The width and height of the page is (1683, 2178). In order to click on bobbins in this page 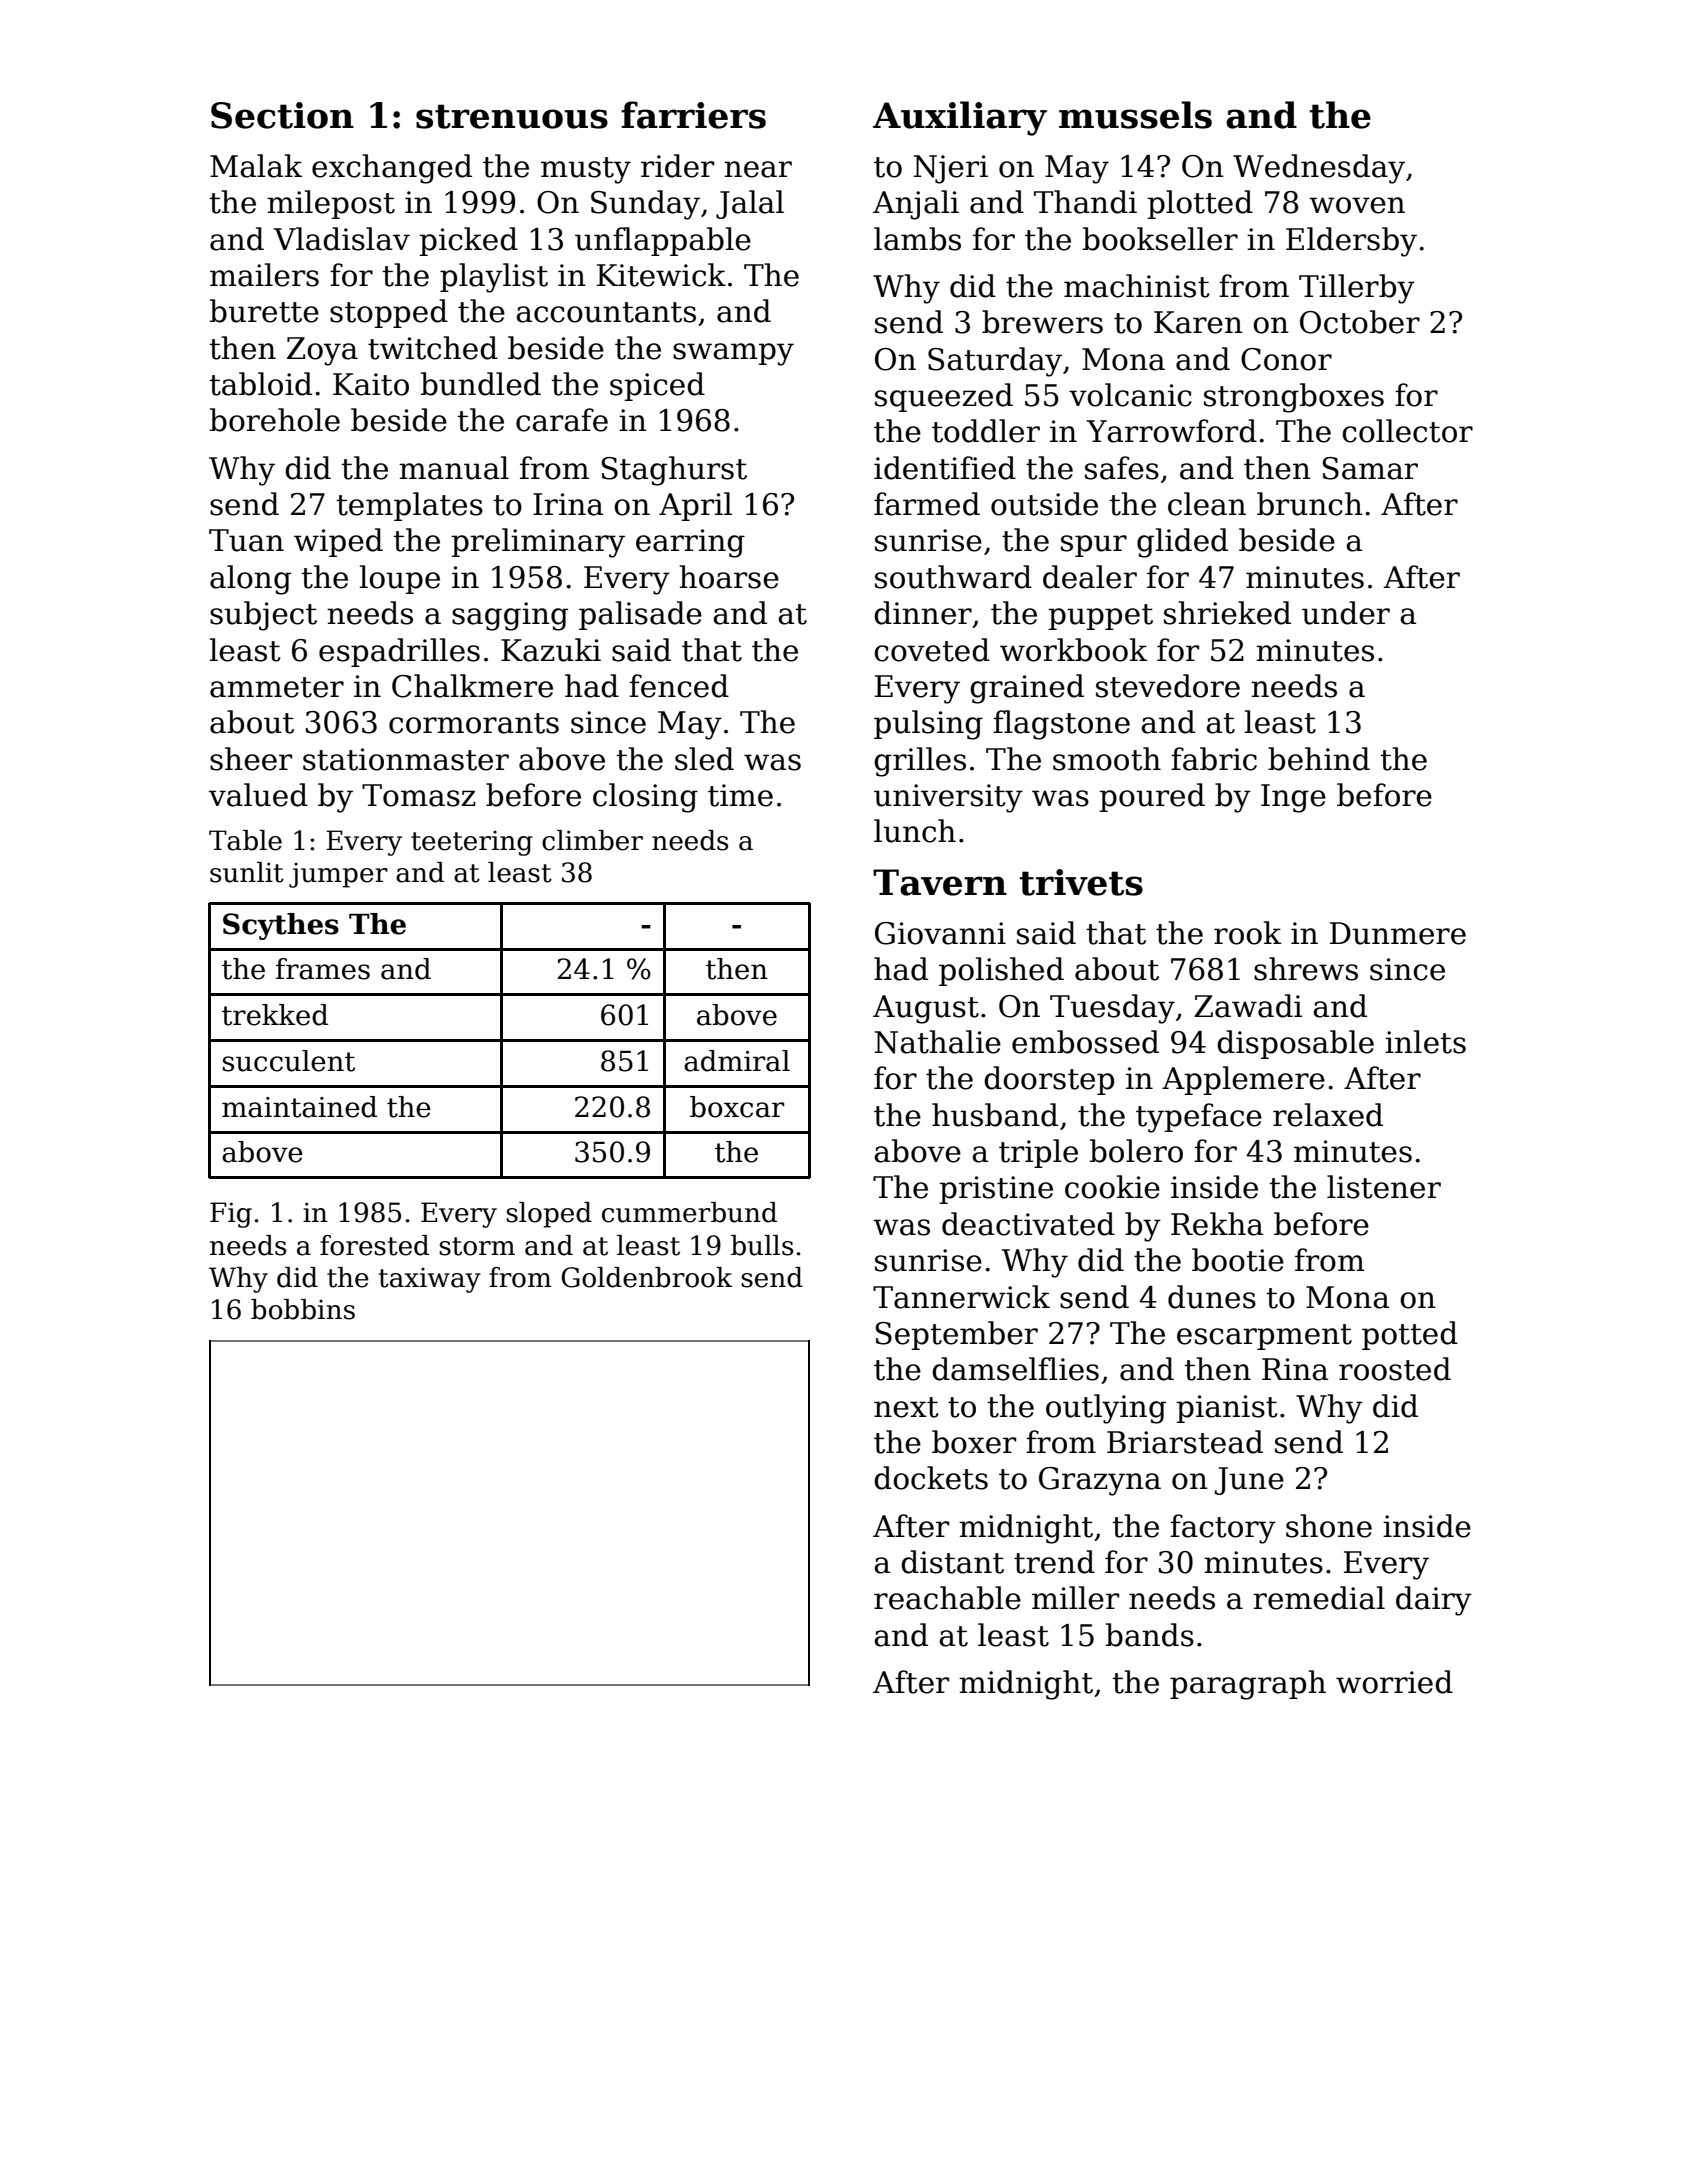, I will do `click(303, 1309)`.
